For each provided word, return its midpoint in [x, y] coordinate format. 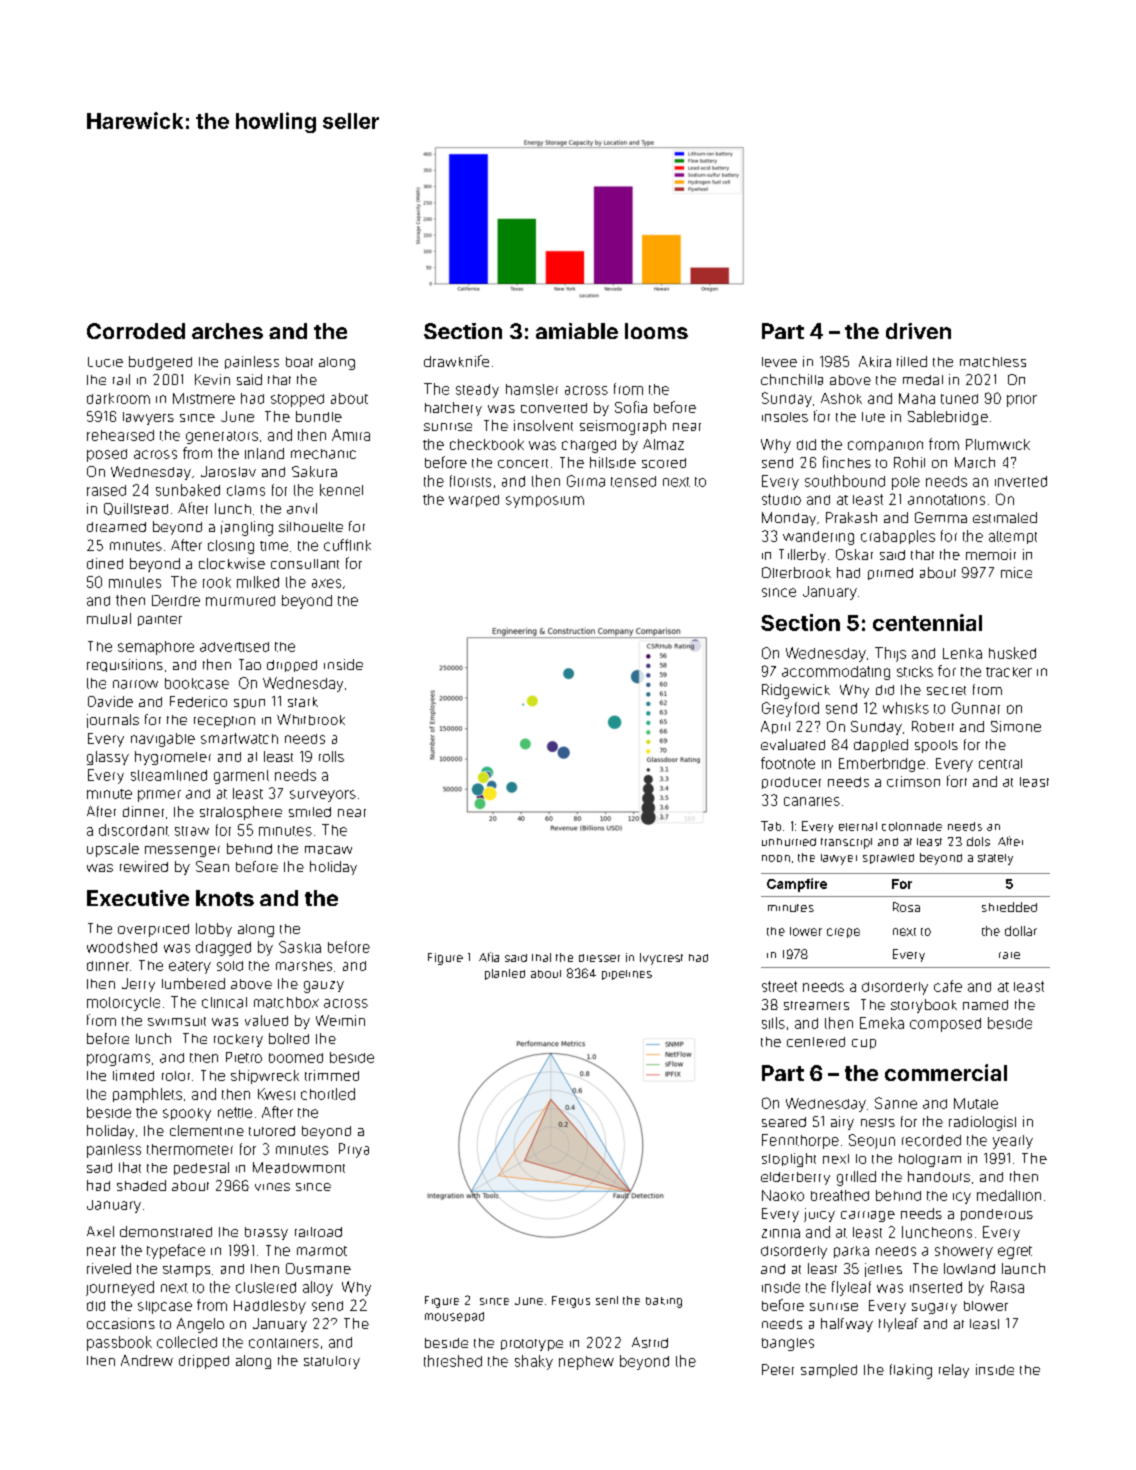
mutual [109, 618]
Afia [489, 957]
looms [656, 331]
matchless [993, 362]
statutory [332, 1362]
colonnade [912, 826]
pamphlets [147, 1095]
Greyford [790, 709]
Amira [351, 435]
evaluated [793, 744]
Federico [198, 701]
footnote [788, 763]
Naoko [783, 1195]
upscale [113, 850]
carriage [868, 1216]
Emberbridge [882, 765]
